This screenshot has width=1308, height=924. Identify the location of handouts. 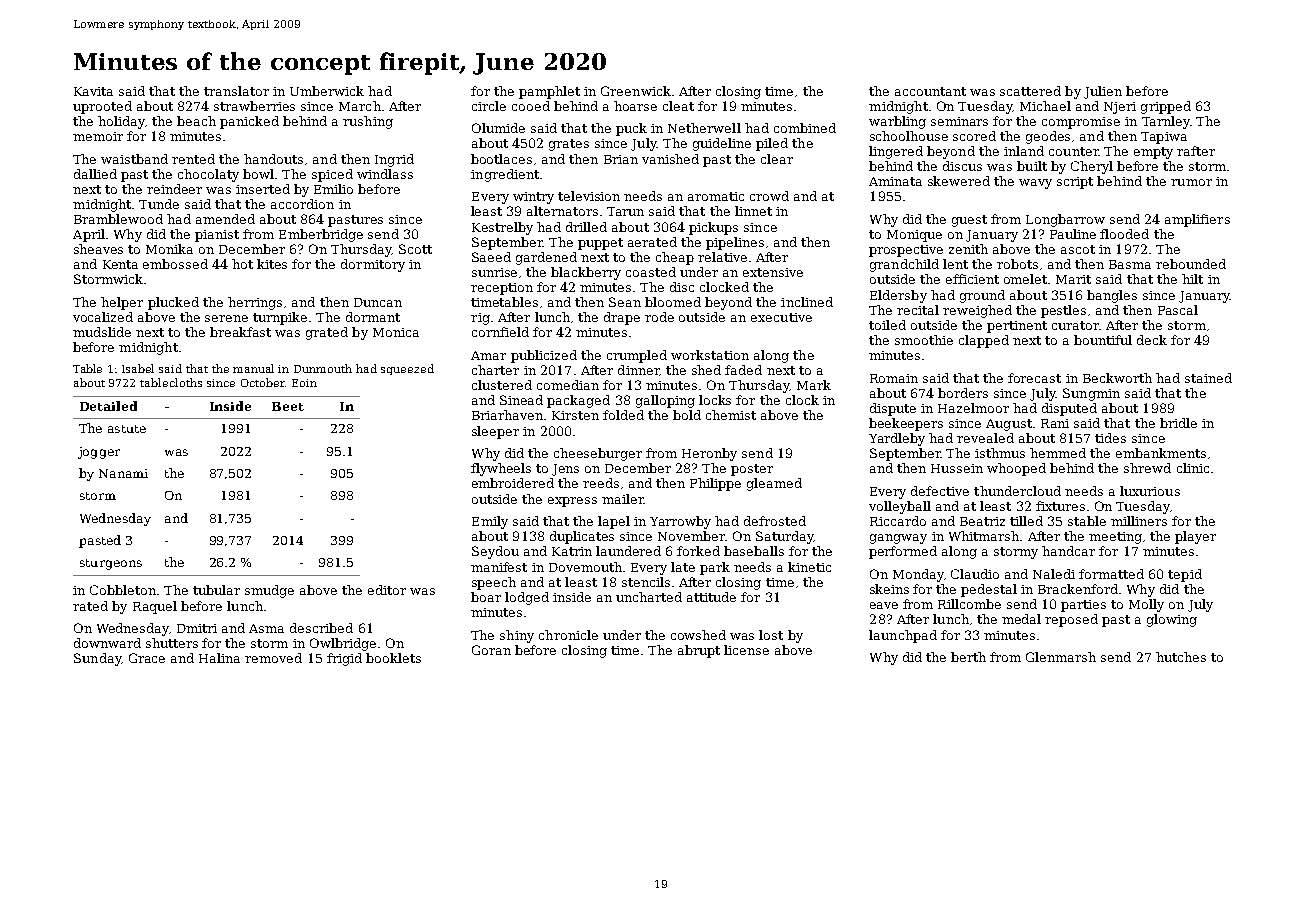
(273, 159).
